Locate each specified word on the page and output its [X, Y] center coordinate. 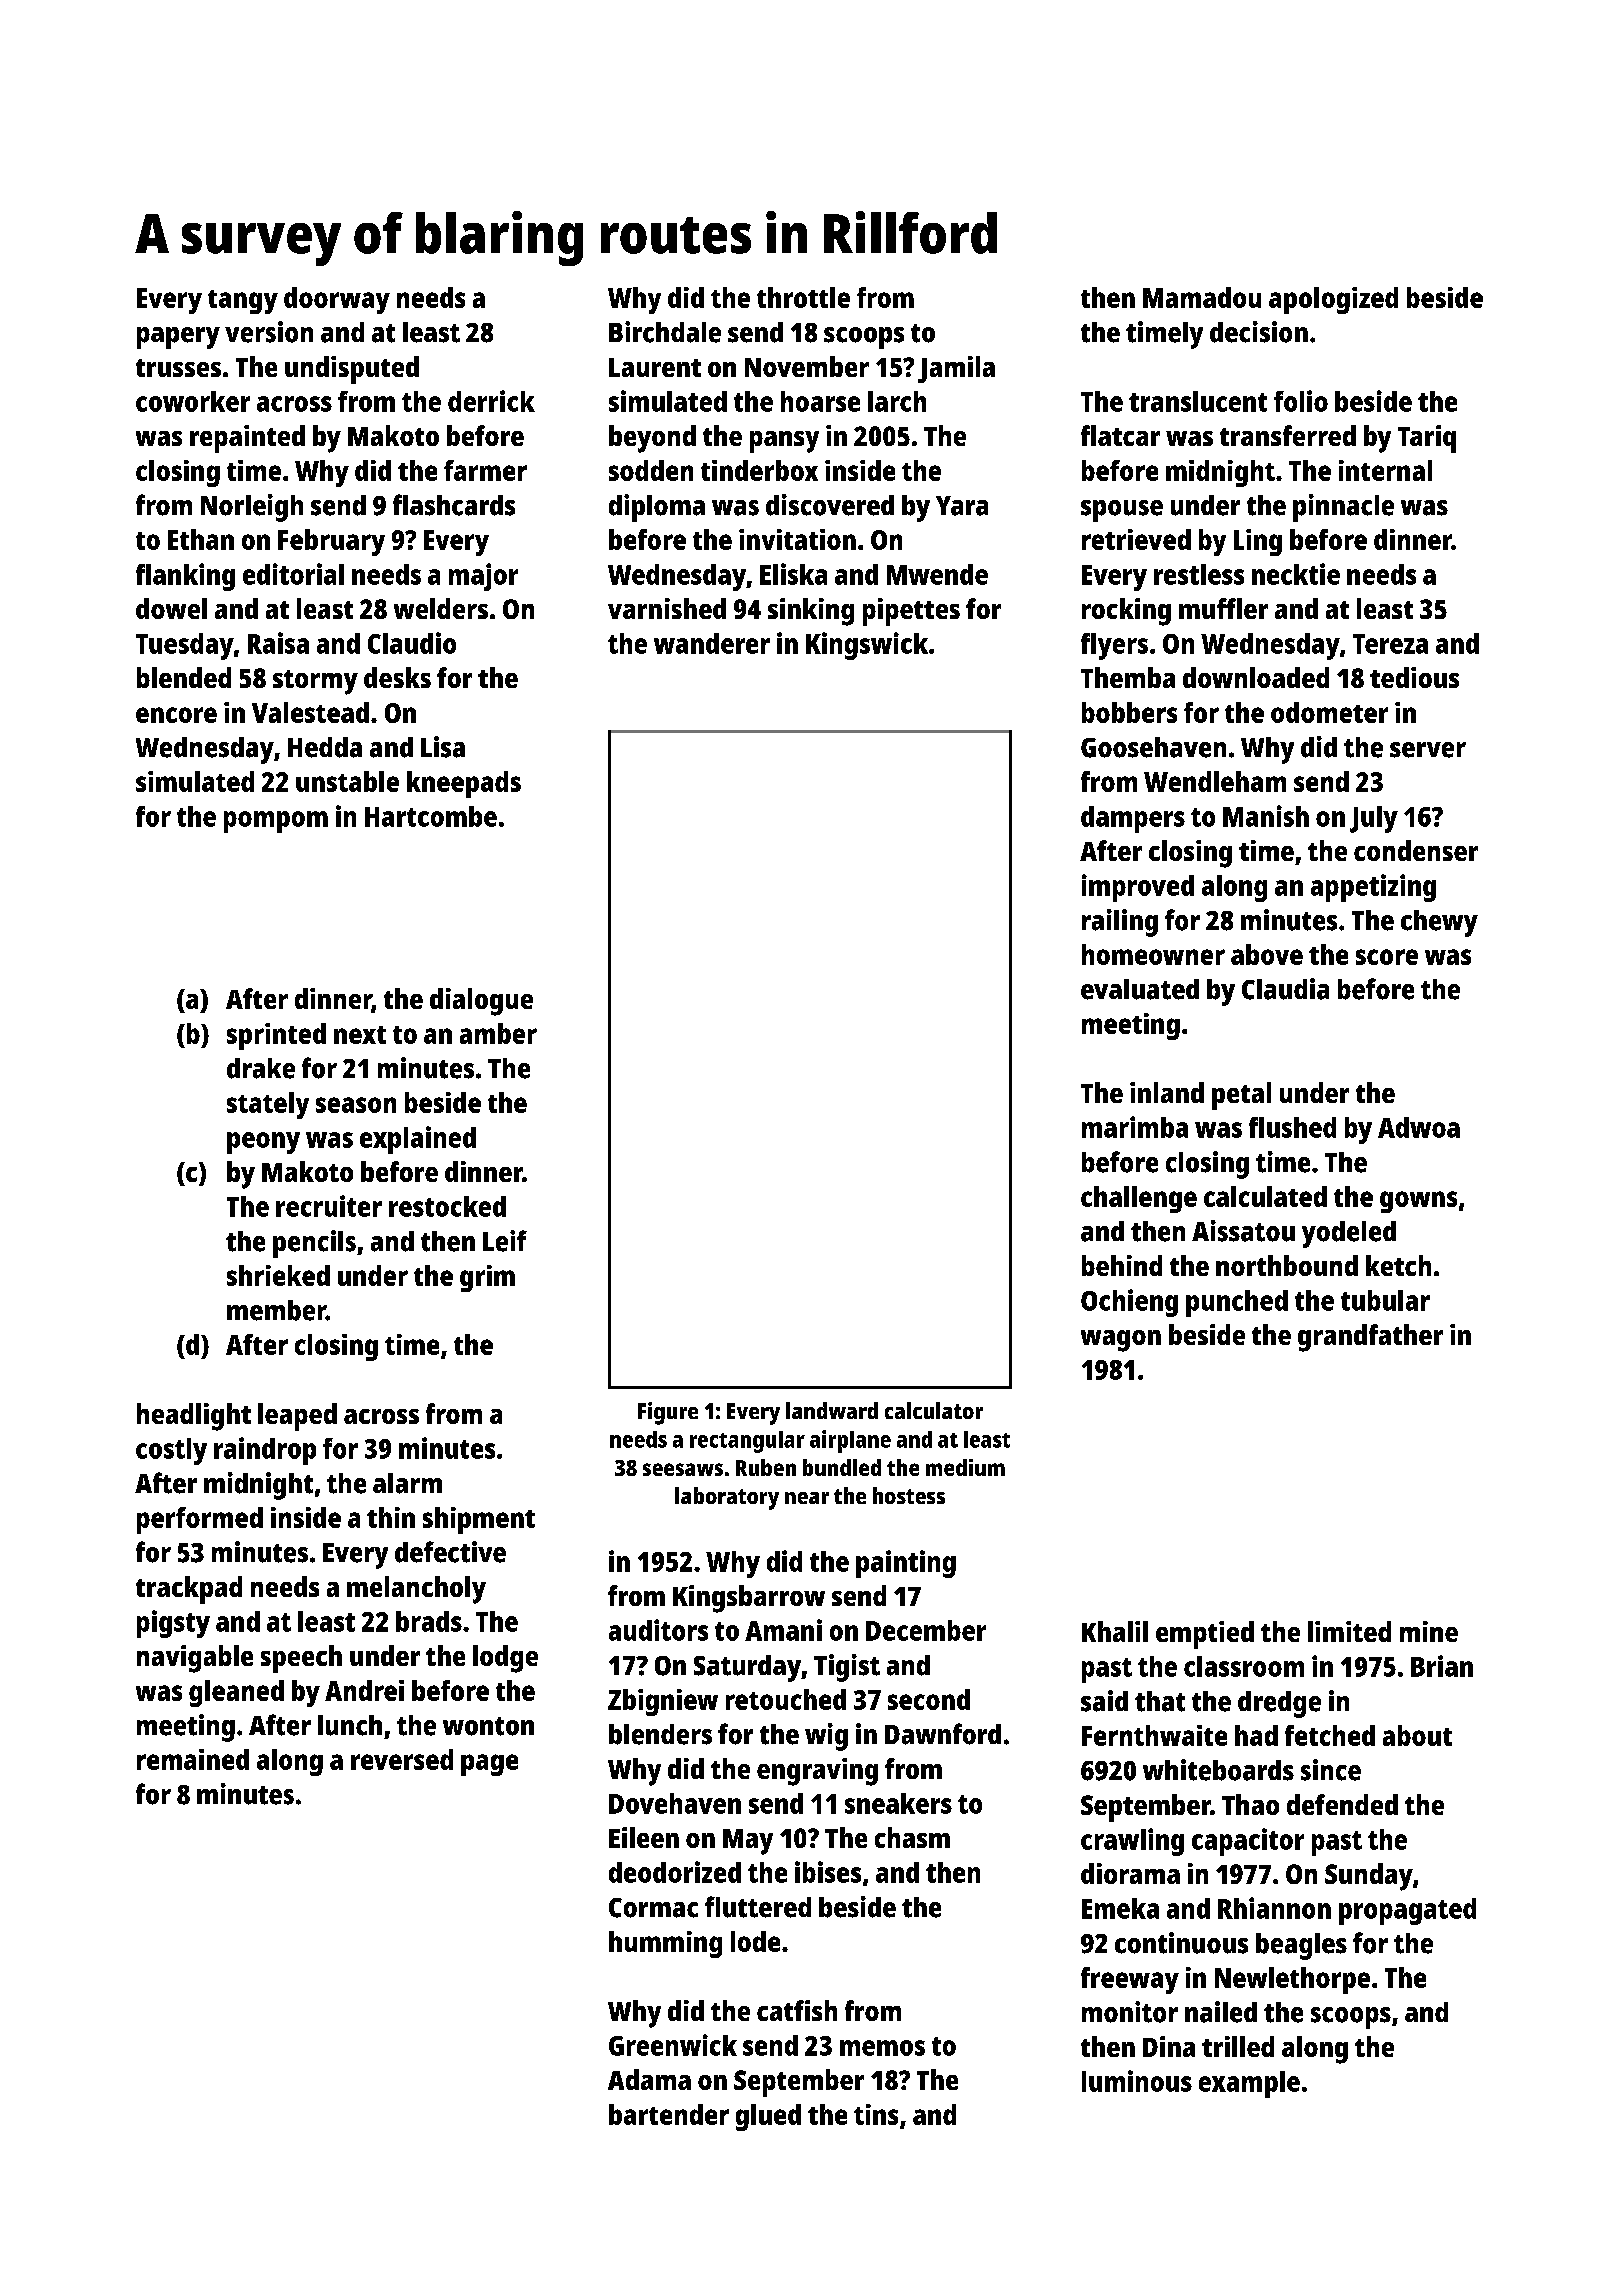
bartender [669, 2114]
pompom [276, 822]
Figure [668, 1413]
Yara [962, 506]
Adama [649, 2079]
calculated [1265, 1196]
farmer [485, 470]
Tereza [1390, 644]
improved [1138, 888]
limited [1349, 1631]
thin [391, 1517]
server [1428, 750]
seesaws [683, 1469]
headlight [194, 1417]
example [1249, 2084]
